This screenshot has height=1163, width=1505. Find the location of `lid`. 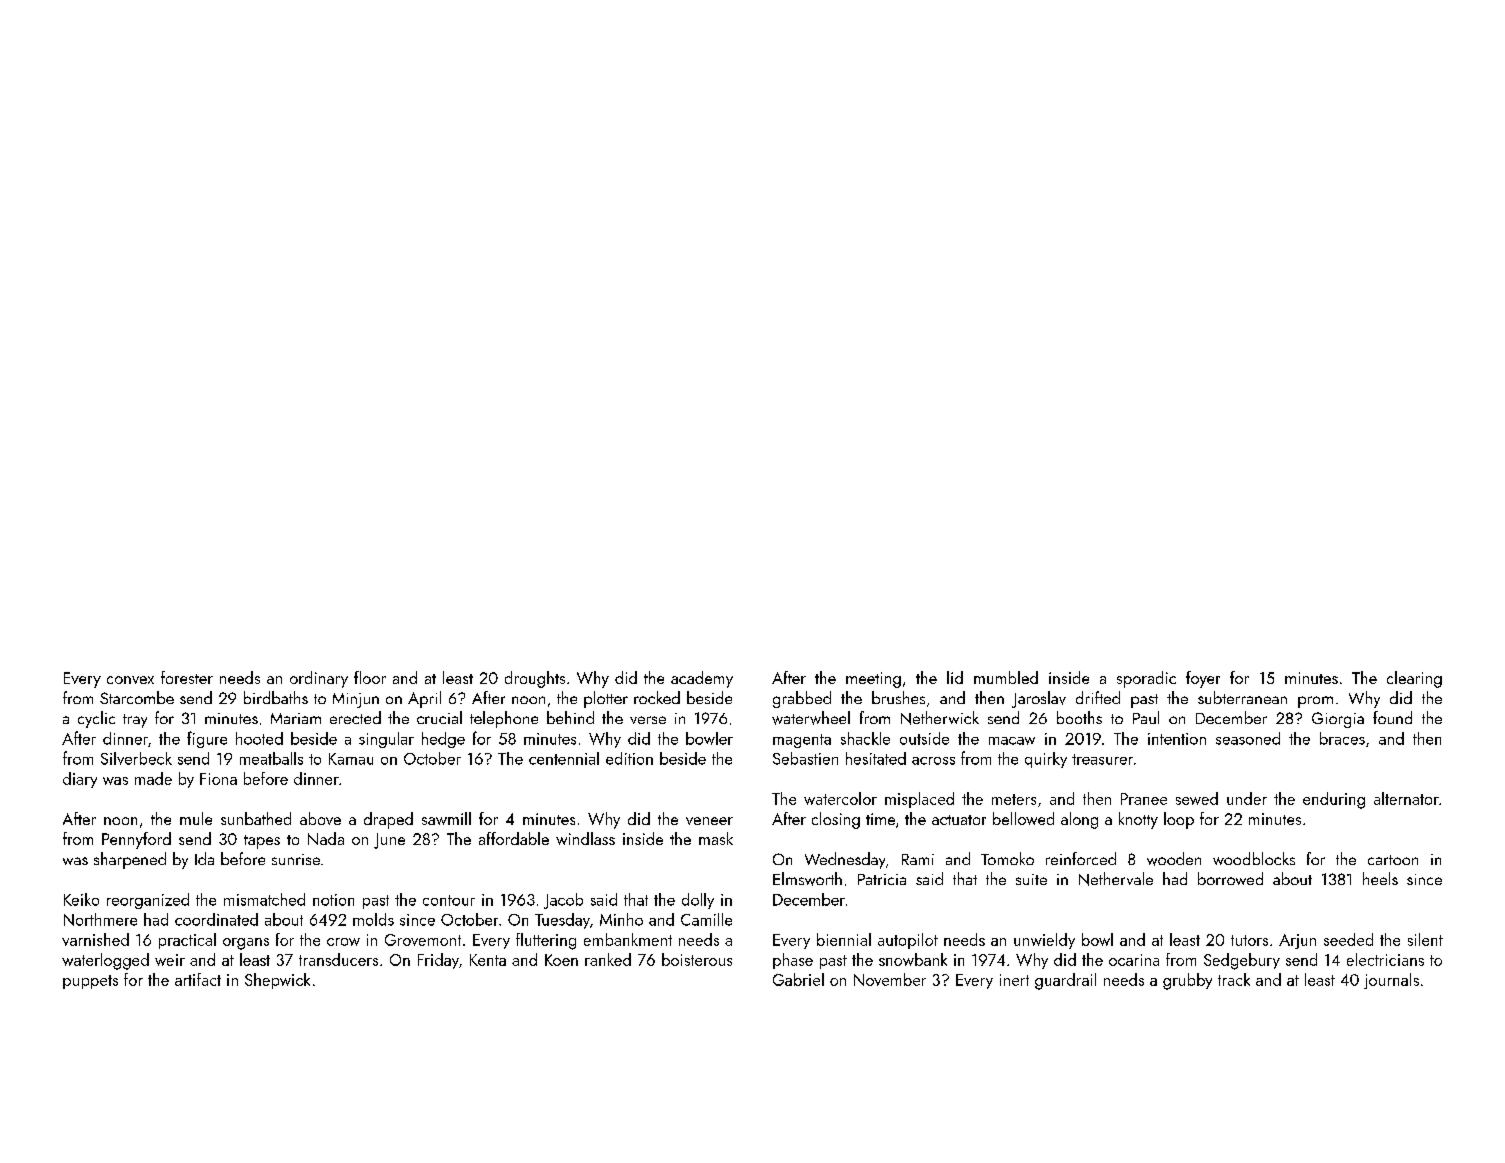

lid is located at coordinates (955, 677).
